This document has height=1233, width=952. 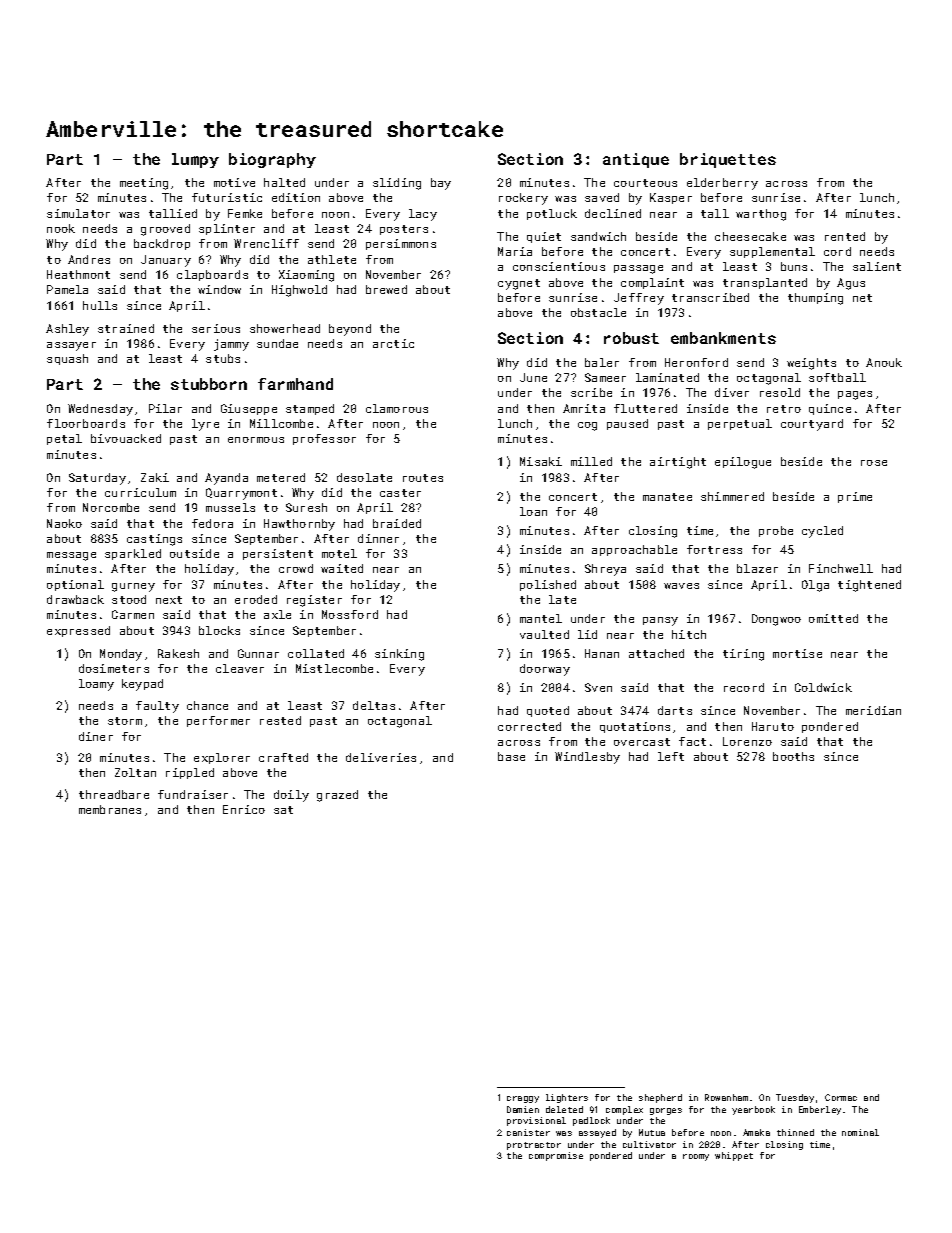 I want to click on strained, so click(x=126, y=328).
